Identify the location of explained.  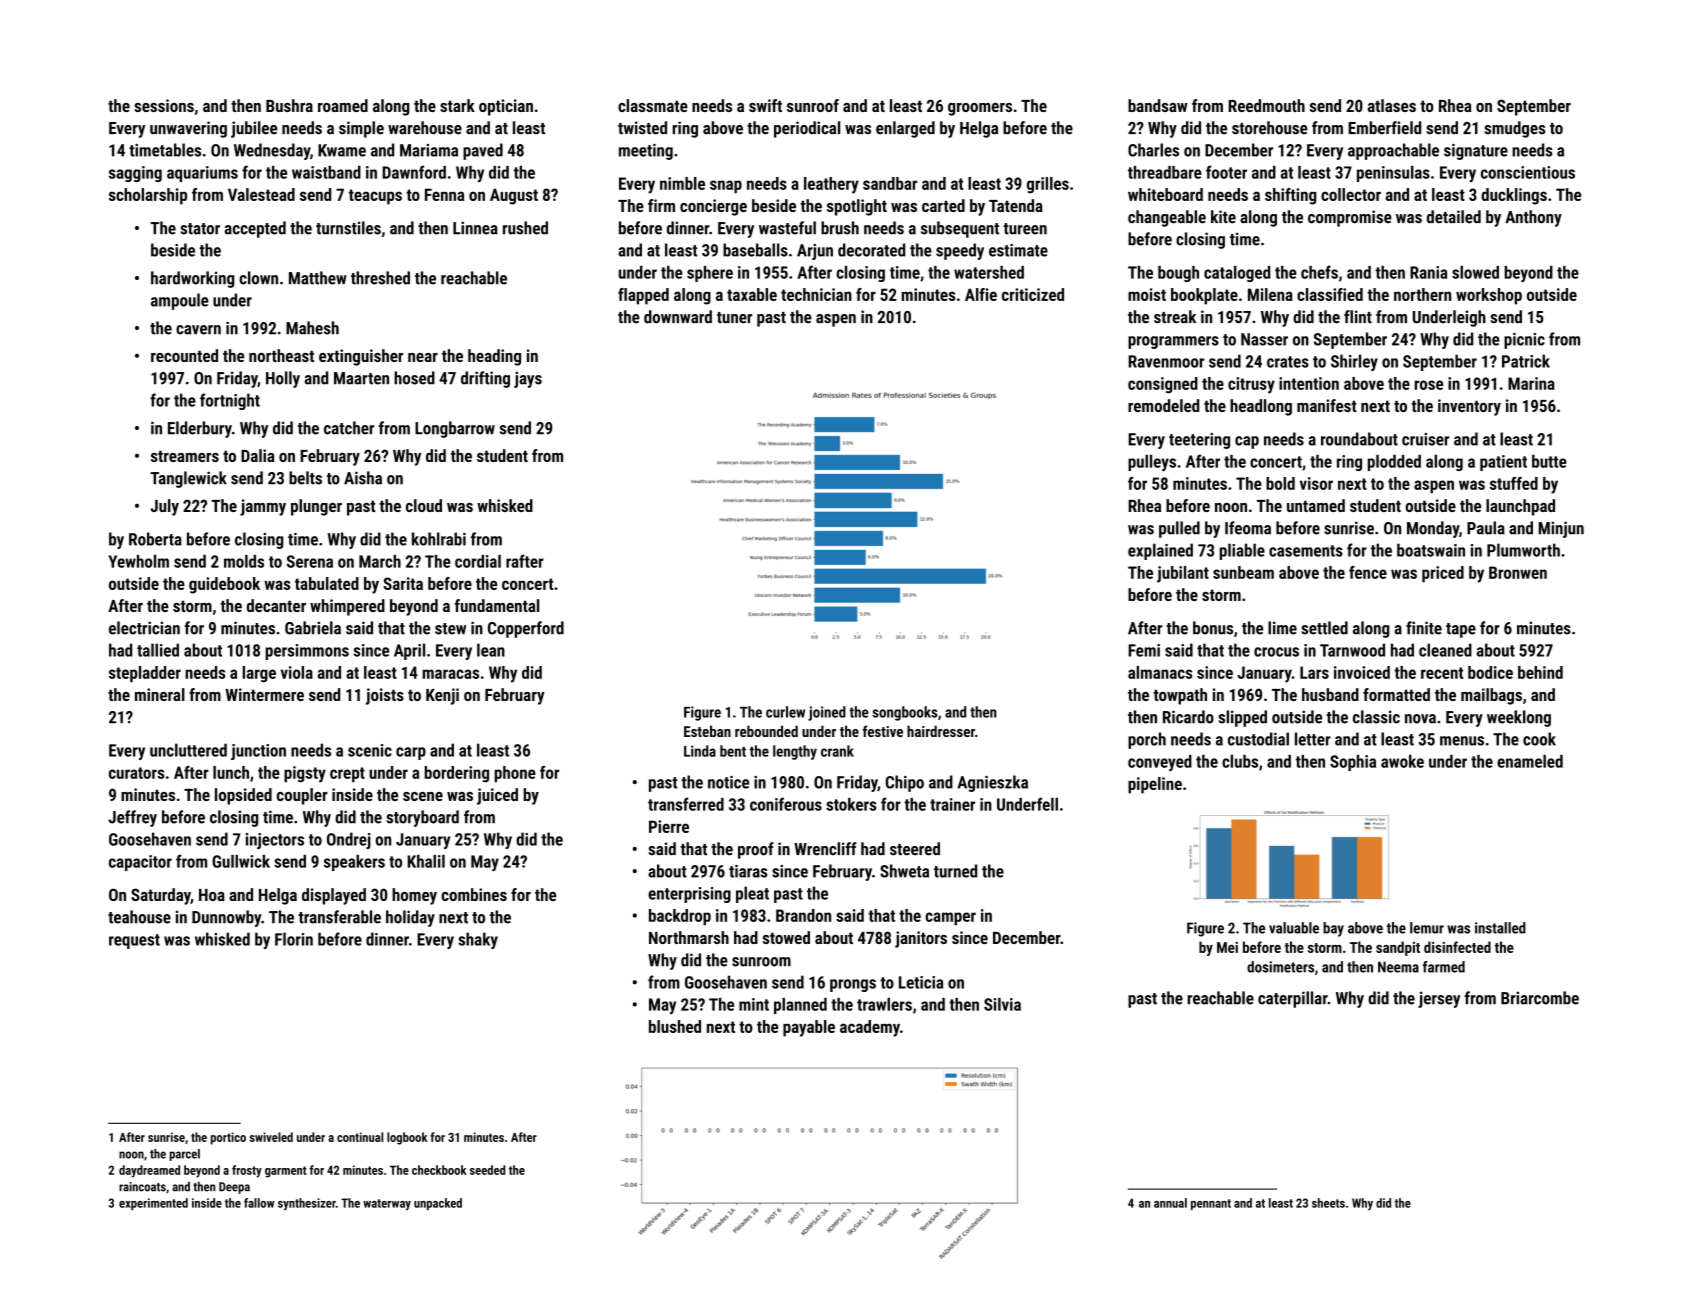
(1160, 551).
